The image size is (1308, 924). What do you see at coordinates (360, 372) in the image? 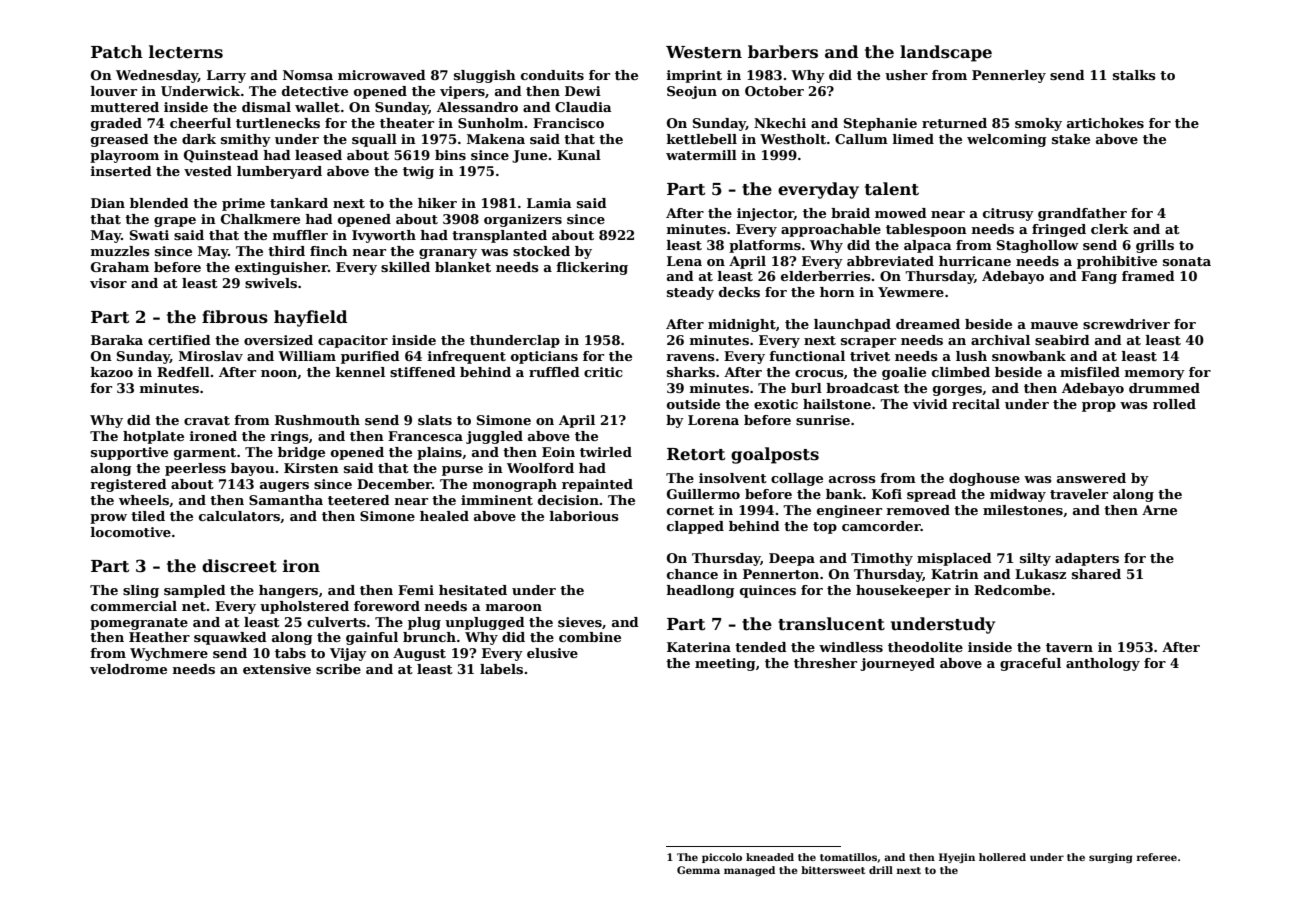
I see `kennel` at bounding box center [360, 372].
